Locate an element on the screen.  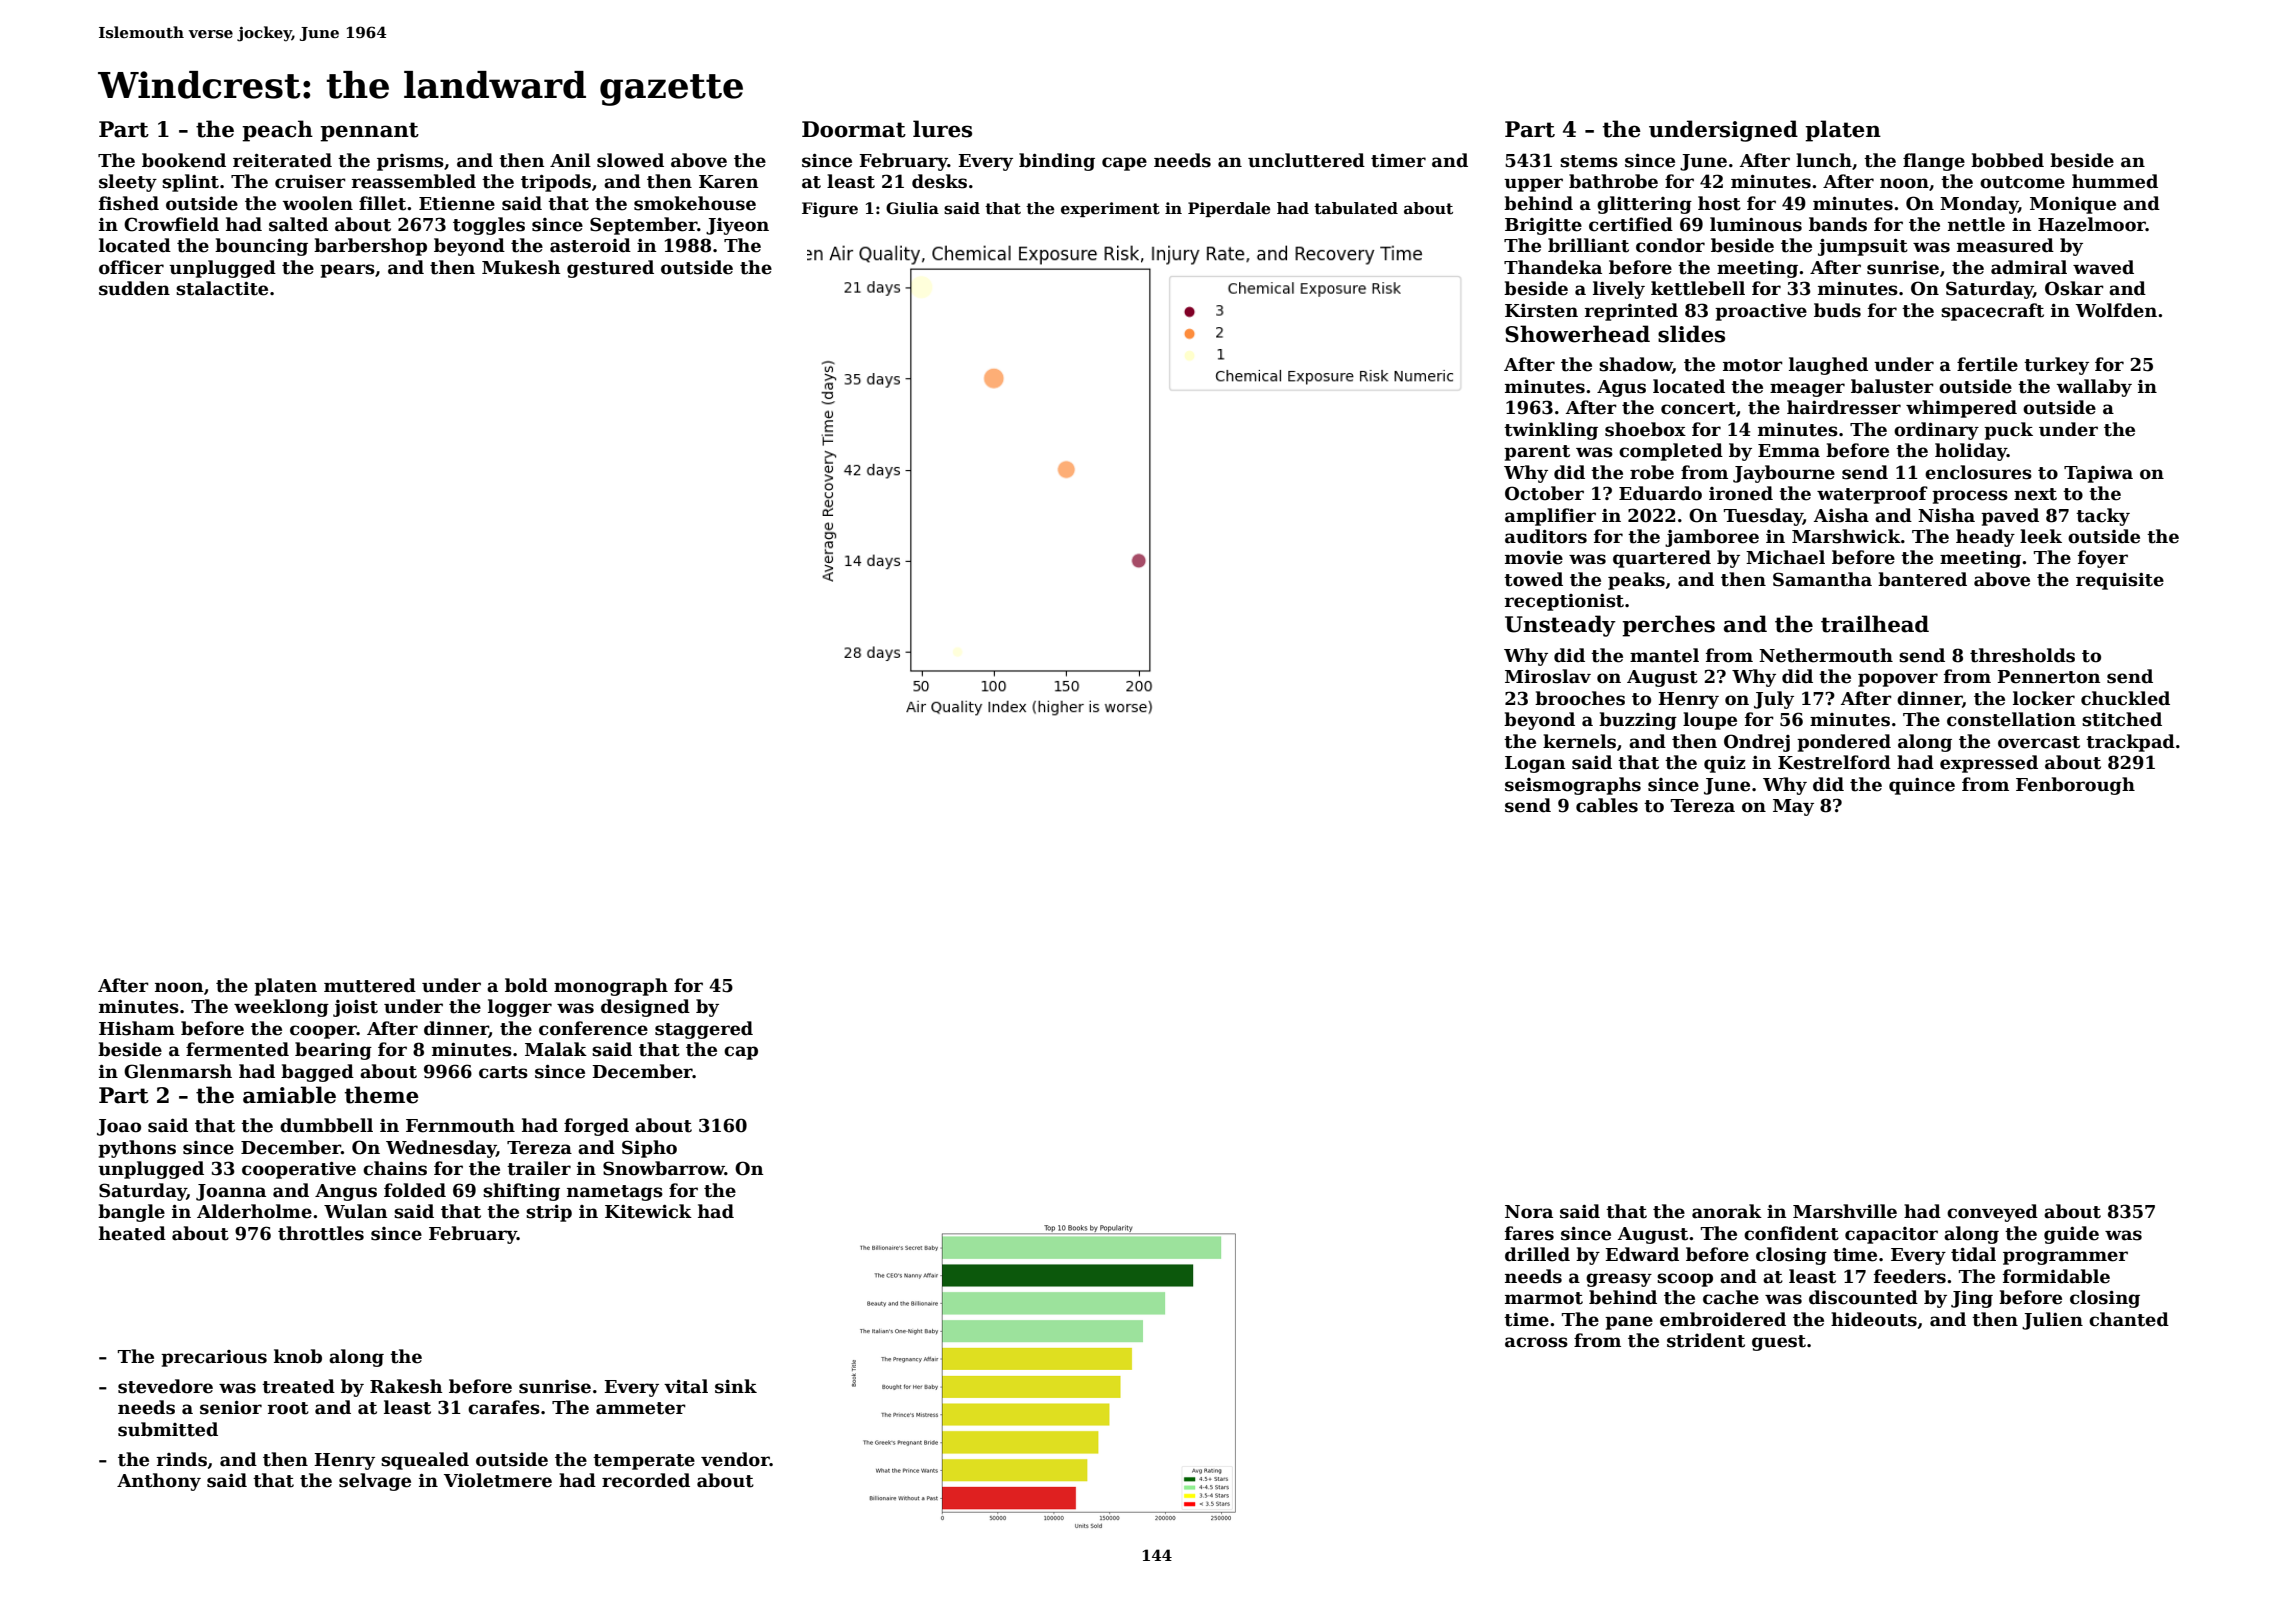
stalactite is located at coordinates (222, 288).
